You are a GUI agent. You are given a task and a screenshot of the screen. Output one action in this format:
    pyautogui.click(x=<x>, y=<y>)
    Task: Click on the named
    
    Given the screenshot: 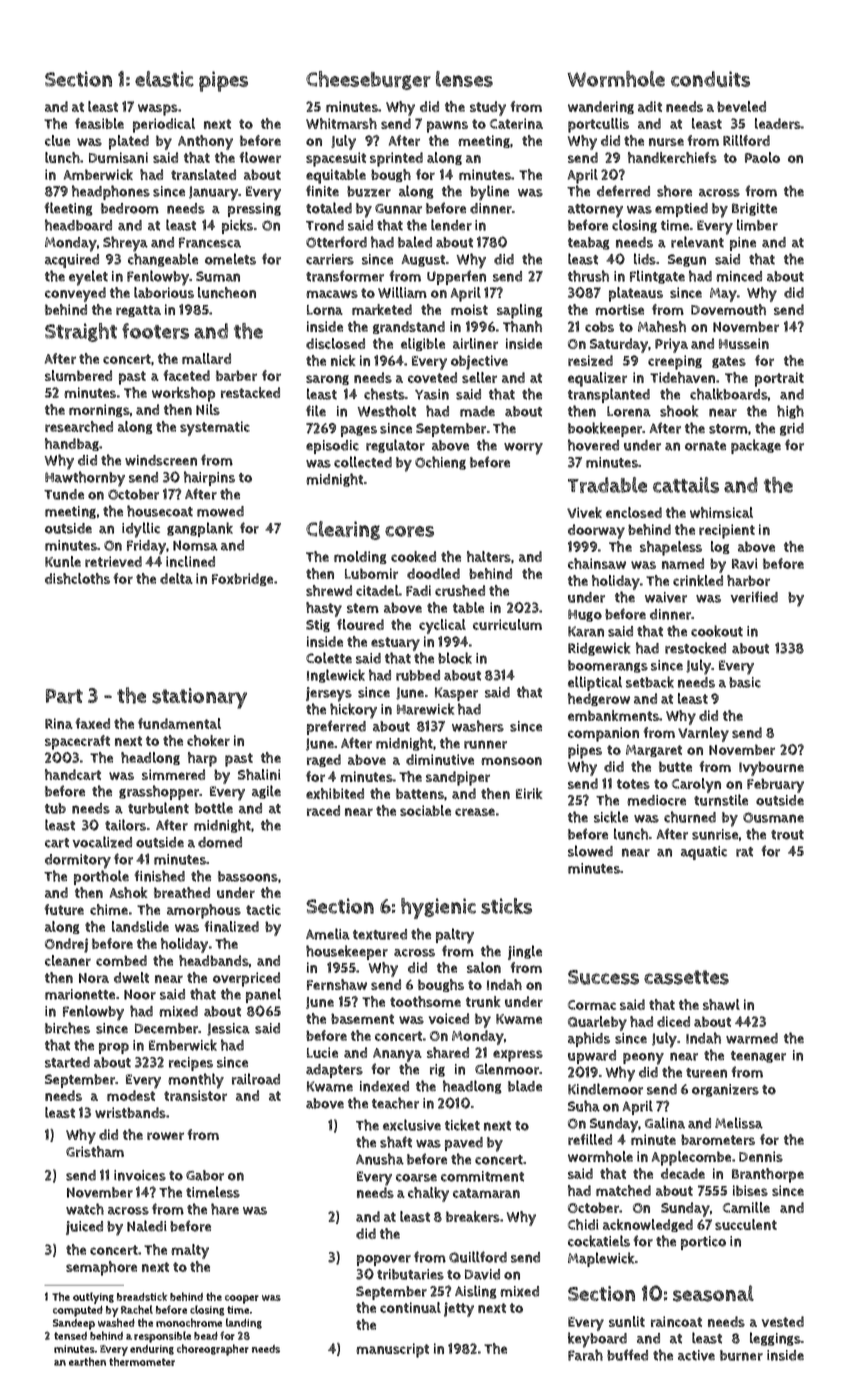 What is the action you would take?
    pyautogui.click(x=683, y=563)
